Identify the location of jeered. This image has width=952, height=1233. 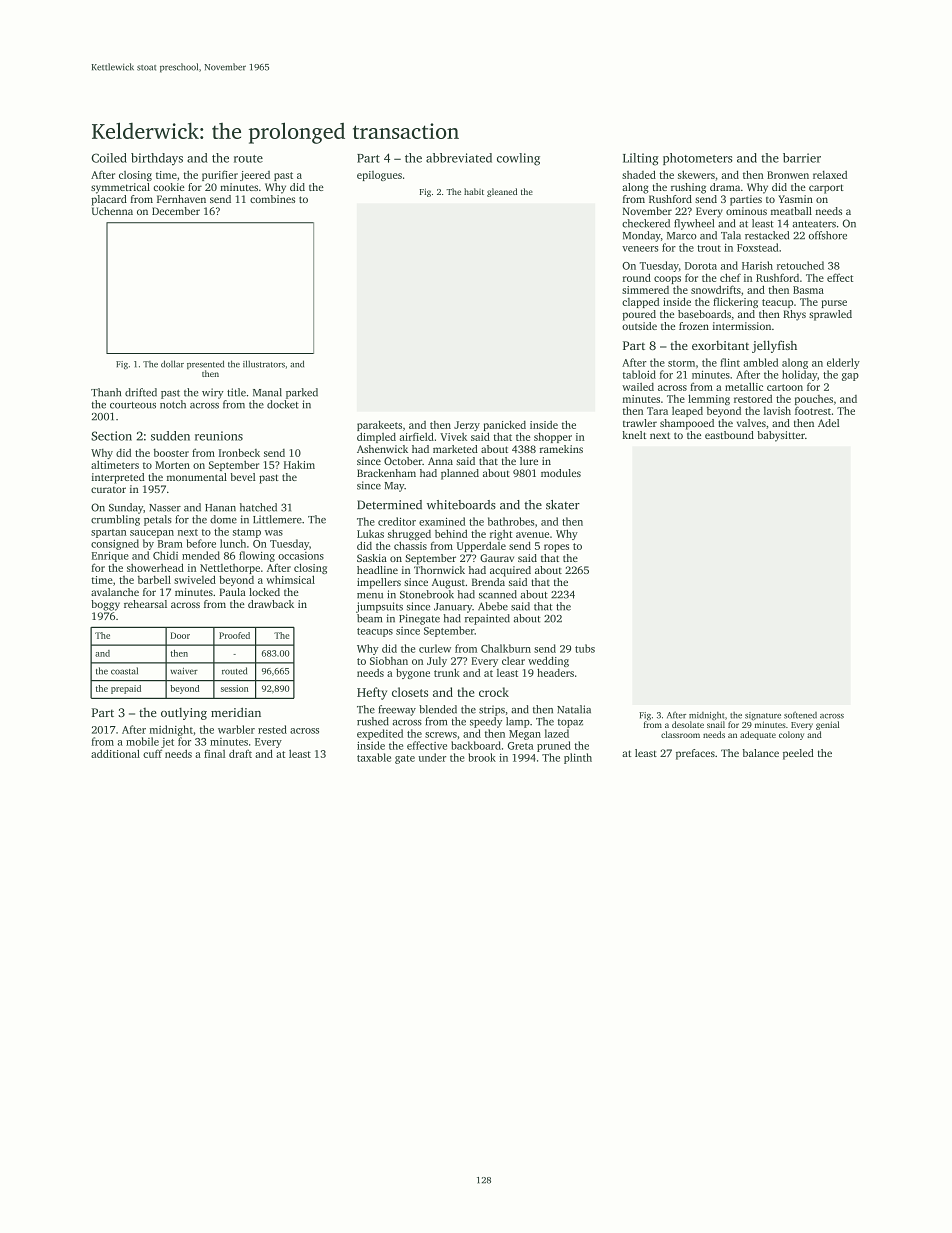
(255, 176).
